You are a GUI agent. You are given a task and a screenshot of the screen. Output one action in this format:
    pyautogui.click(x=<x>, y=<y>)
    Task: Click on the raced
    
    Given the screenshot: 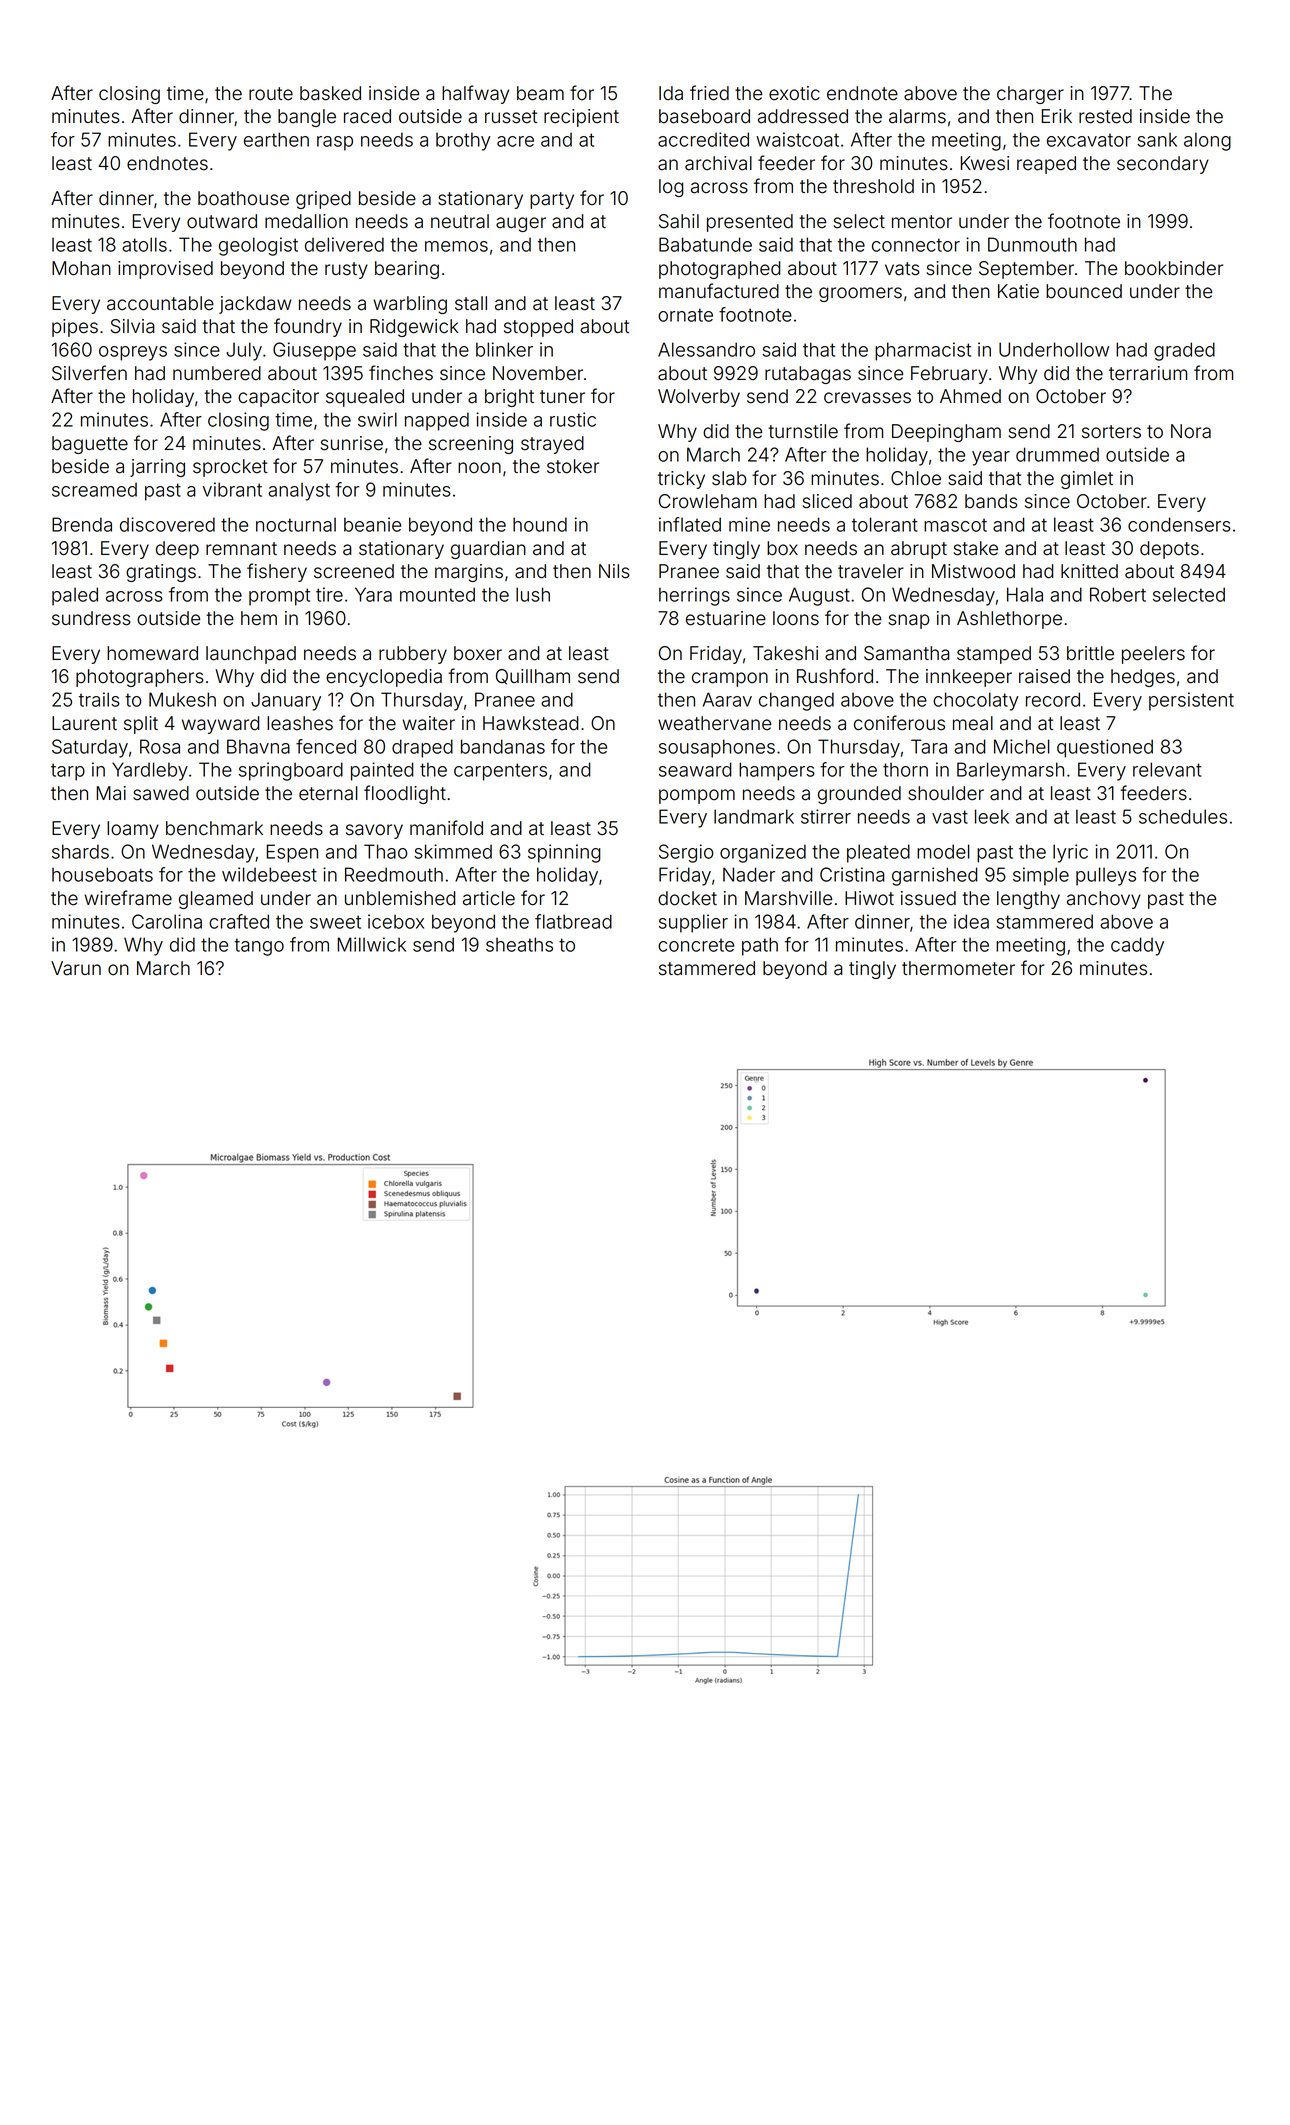 What is the action you would take?
    pyautogui.click(x=367, y=116)
